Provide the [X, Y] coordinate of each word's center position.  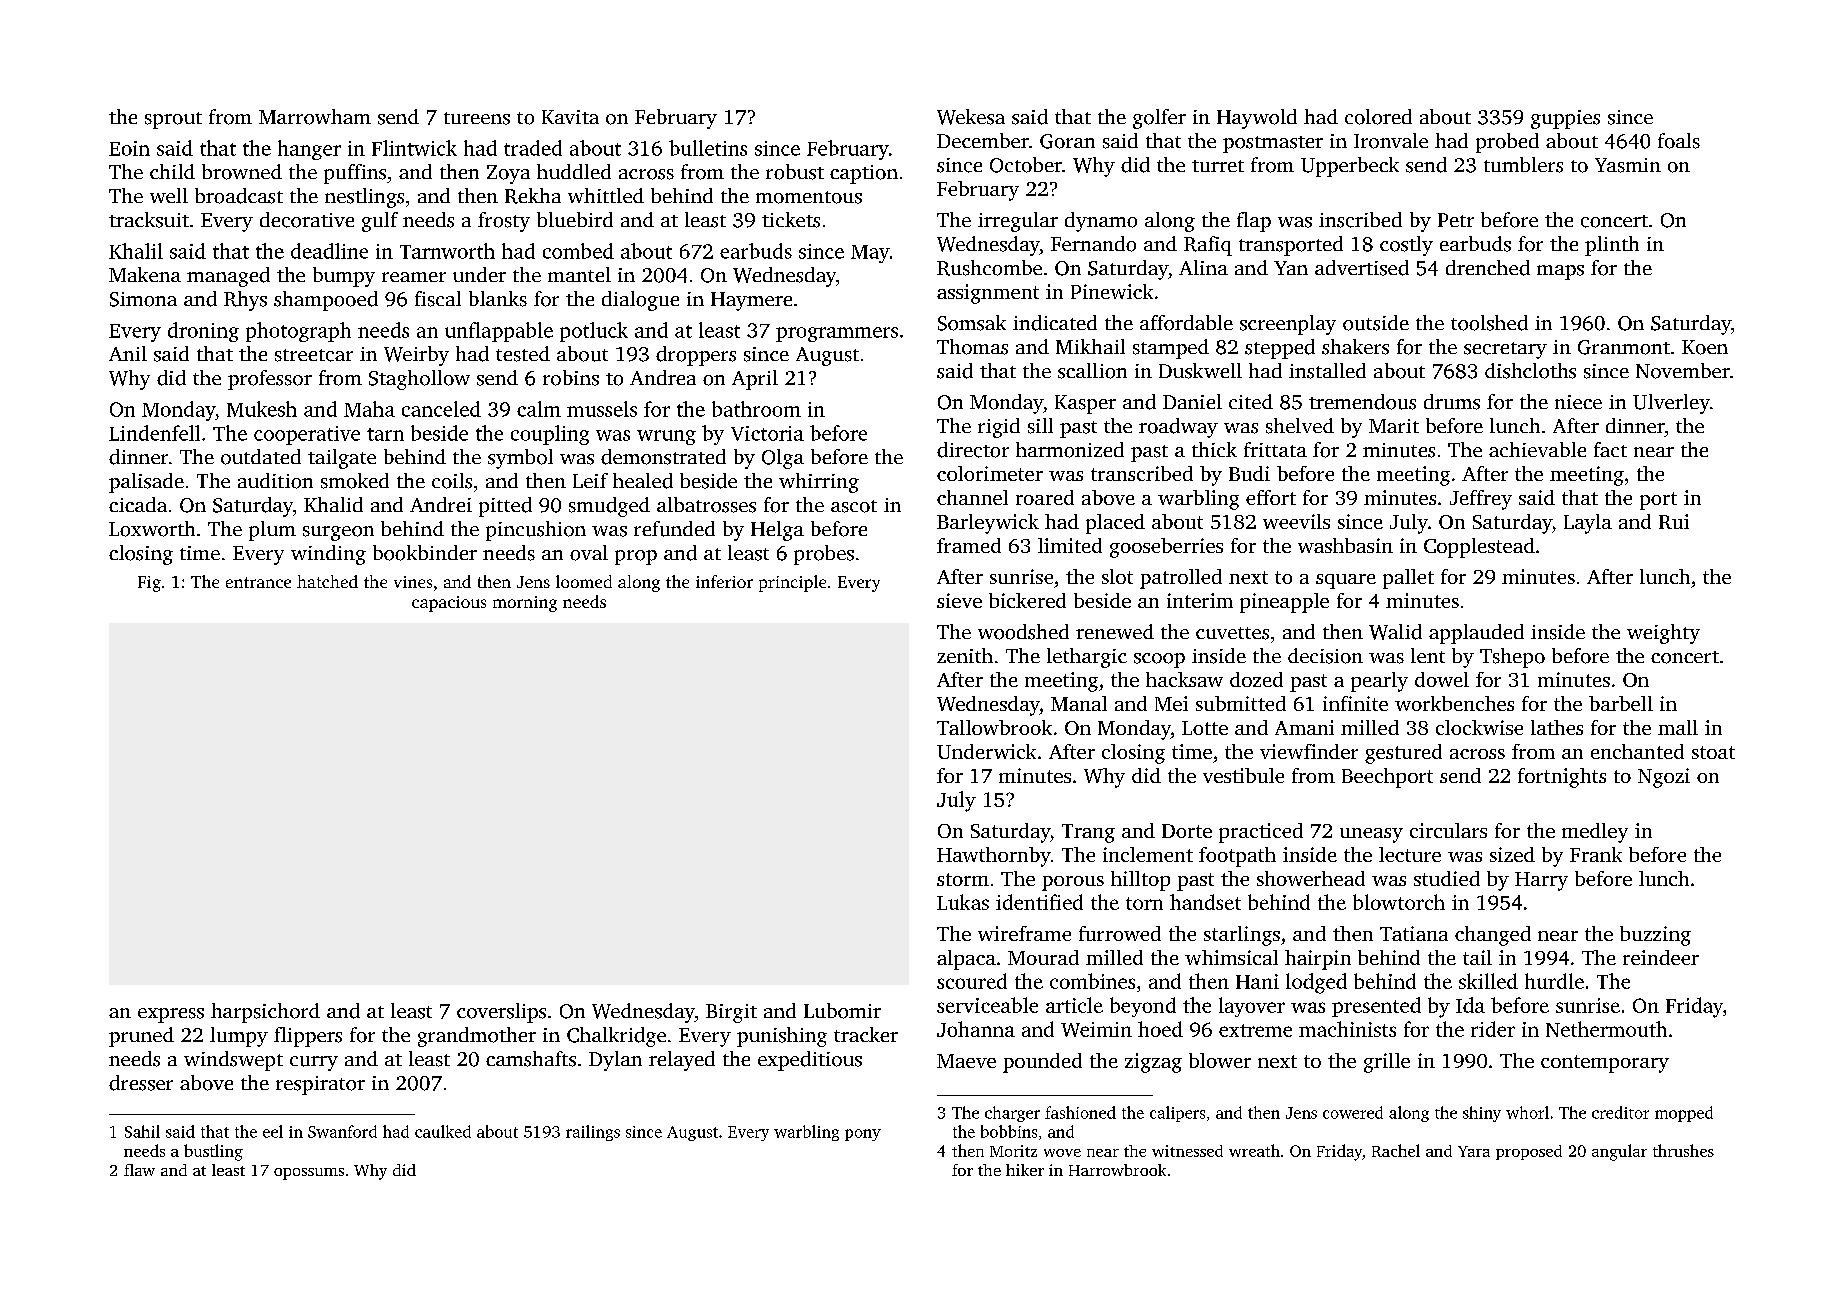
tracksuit [149, 220]
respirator [320, 1085]
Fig [149, 584]
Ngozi [1664, 778]
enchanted [1637, 751]
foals [1679, 141]
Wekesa [971, 117]
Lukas [963, 902]
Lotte [1205, 728]
